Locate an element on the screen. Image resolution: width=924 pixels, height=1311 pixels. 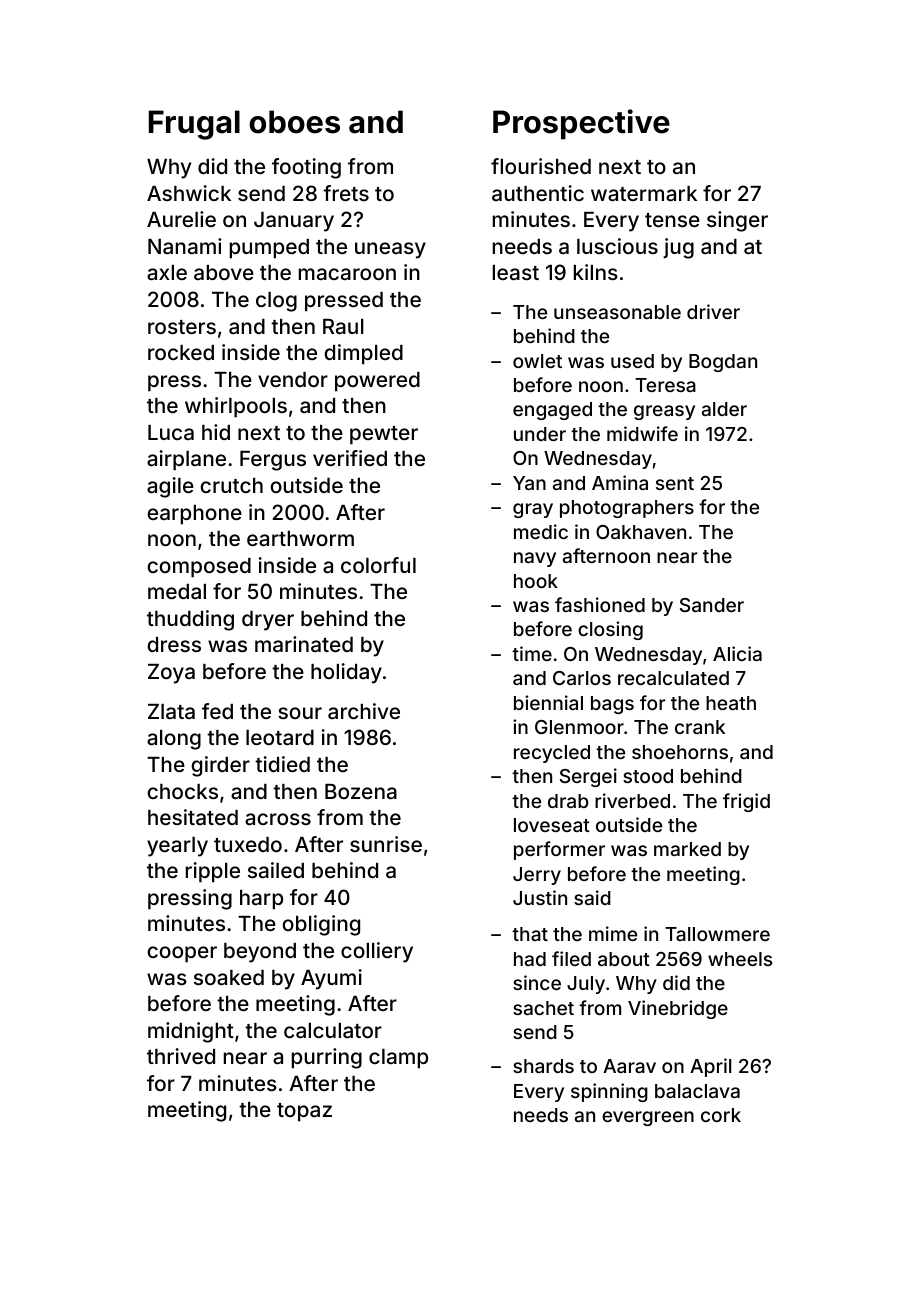
Sander is located at coordinates (712, 605).
